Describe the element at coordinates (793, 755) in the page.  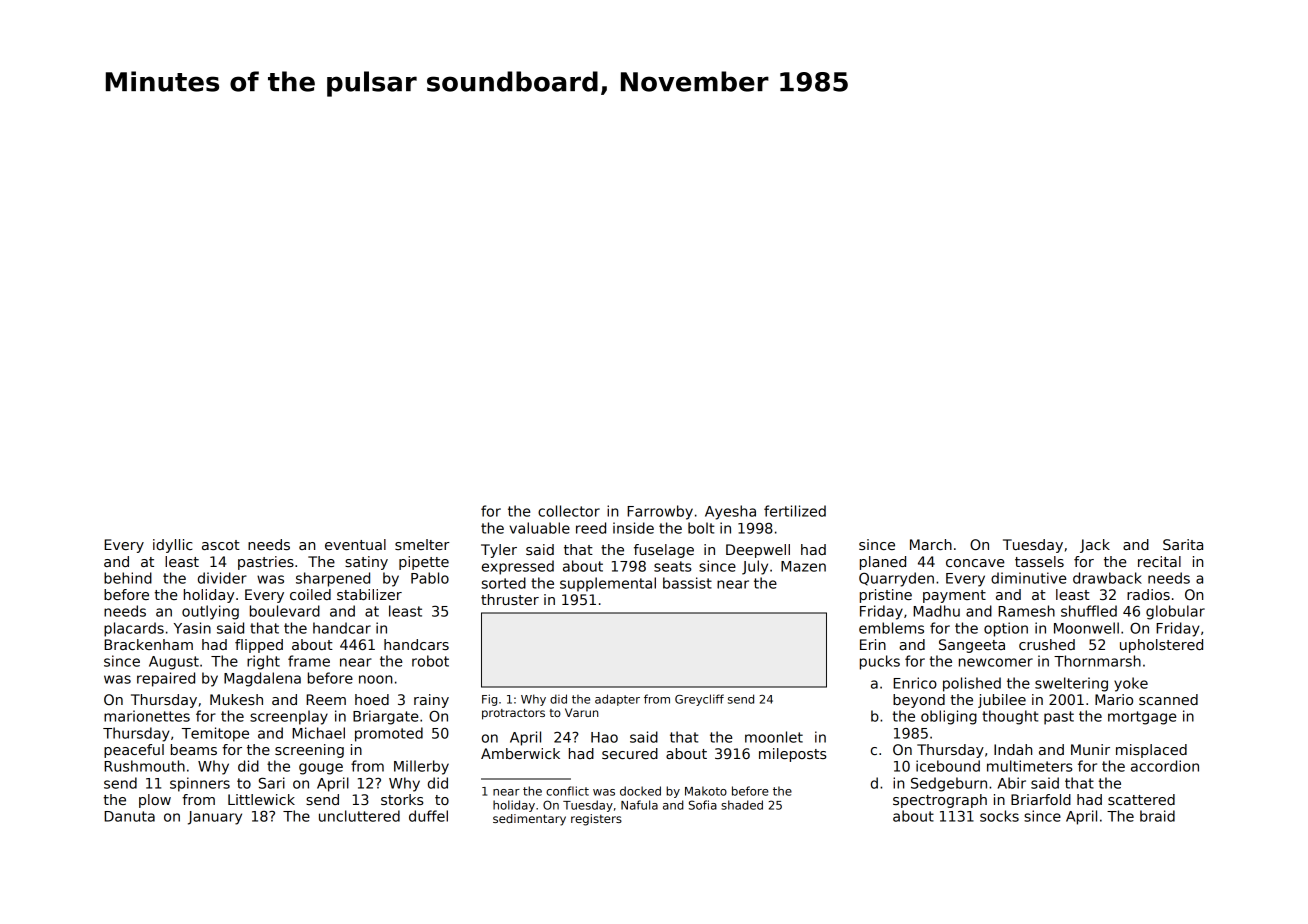
I see `mileposts` at that location.
